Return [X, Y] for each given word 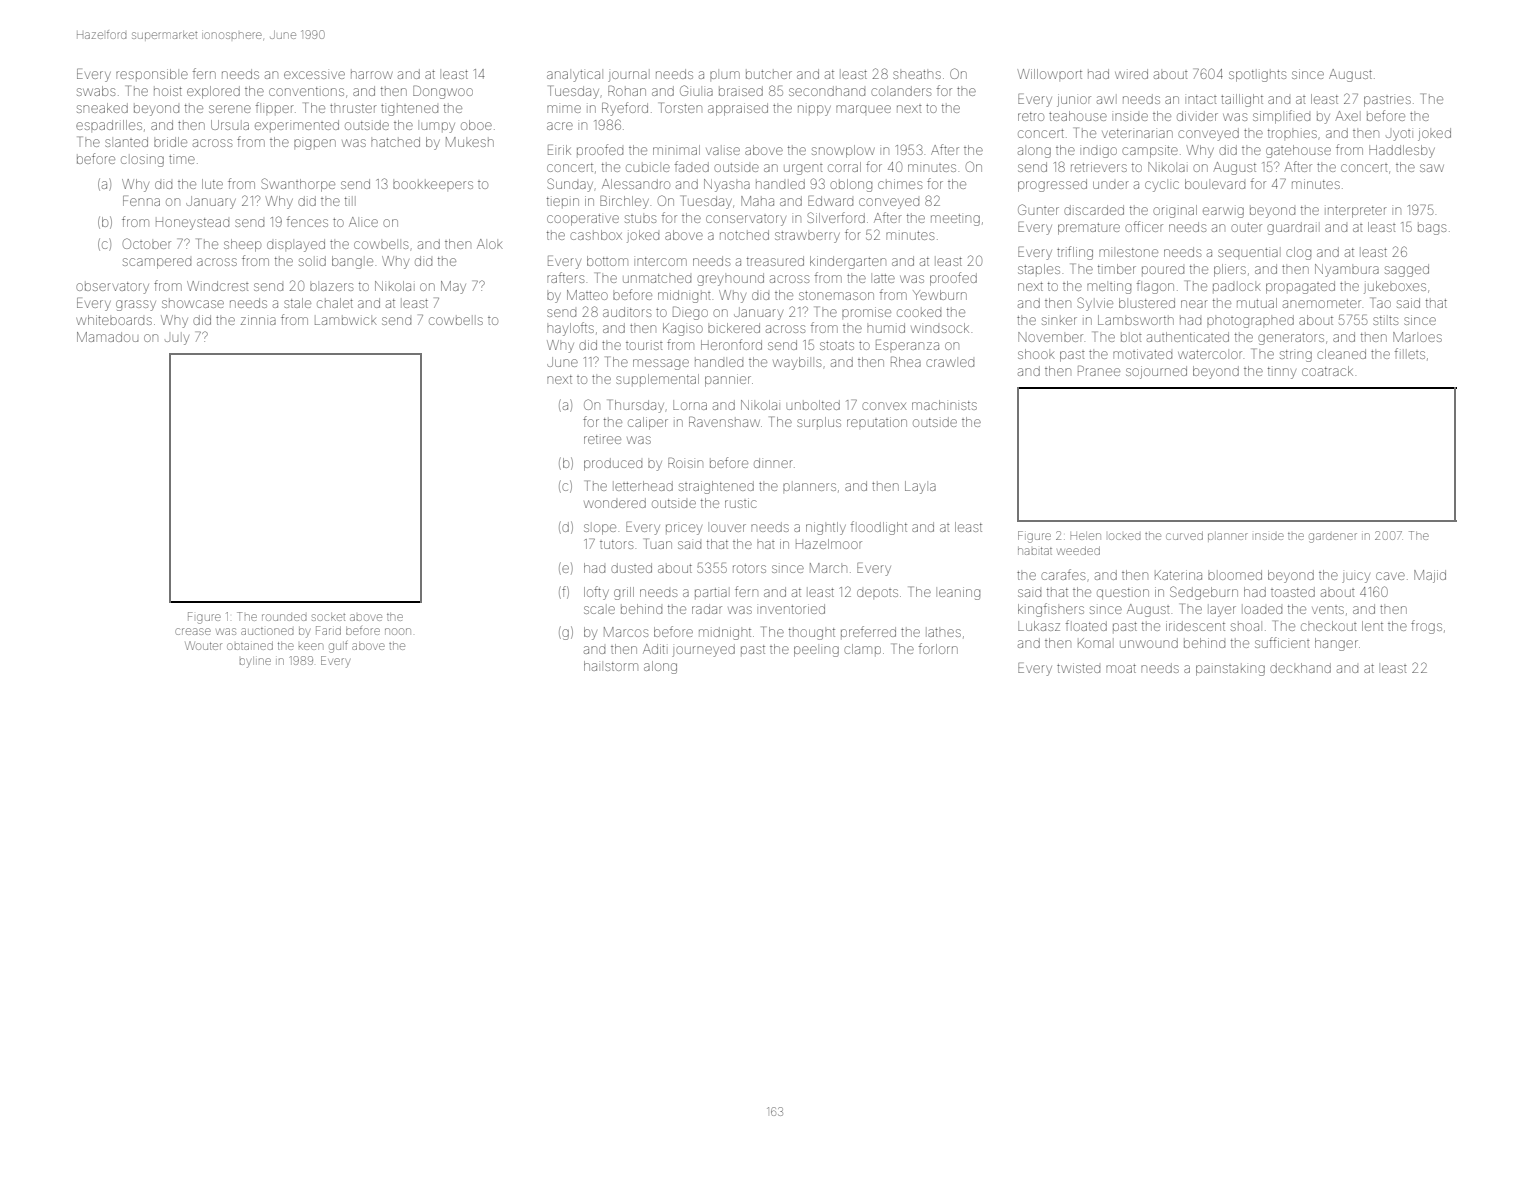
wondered [615, 503]
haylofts [570, 329]
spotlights [1257, 76]
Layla [920, 487]
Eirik [559, 150]
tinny [1282, 373]
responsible [152, 74]
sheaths [917, 74]
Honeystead [192, 224]
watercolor [1210, 354]
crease [193, 631]
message [661, 364]
